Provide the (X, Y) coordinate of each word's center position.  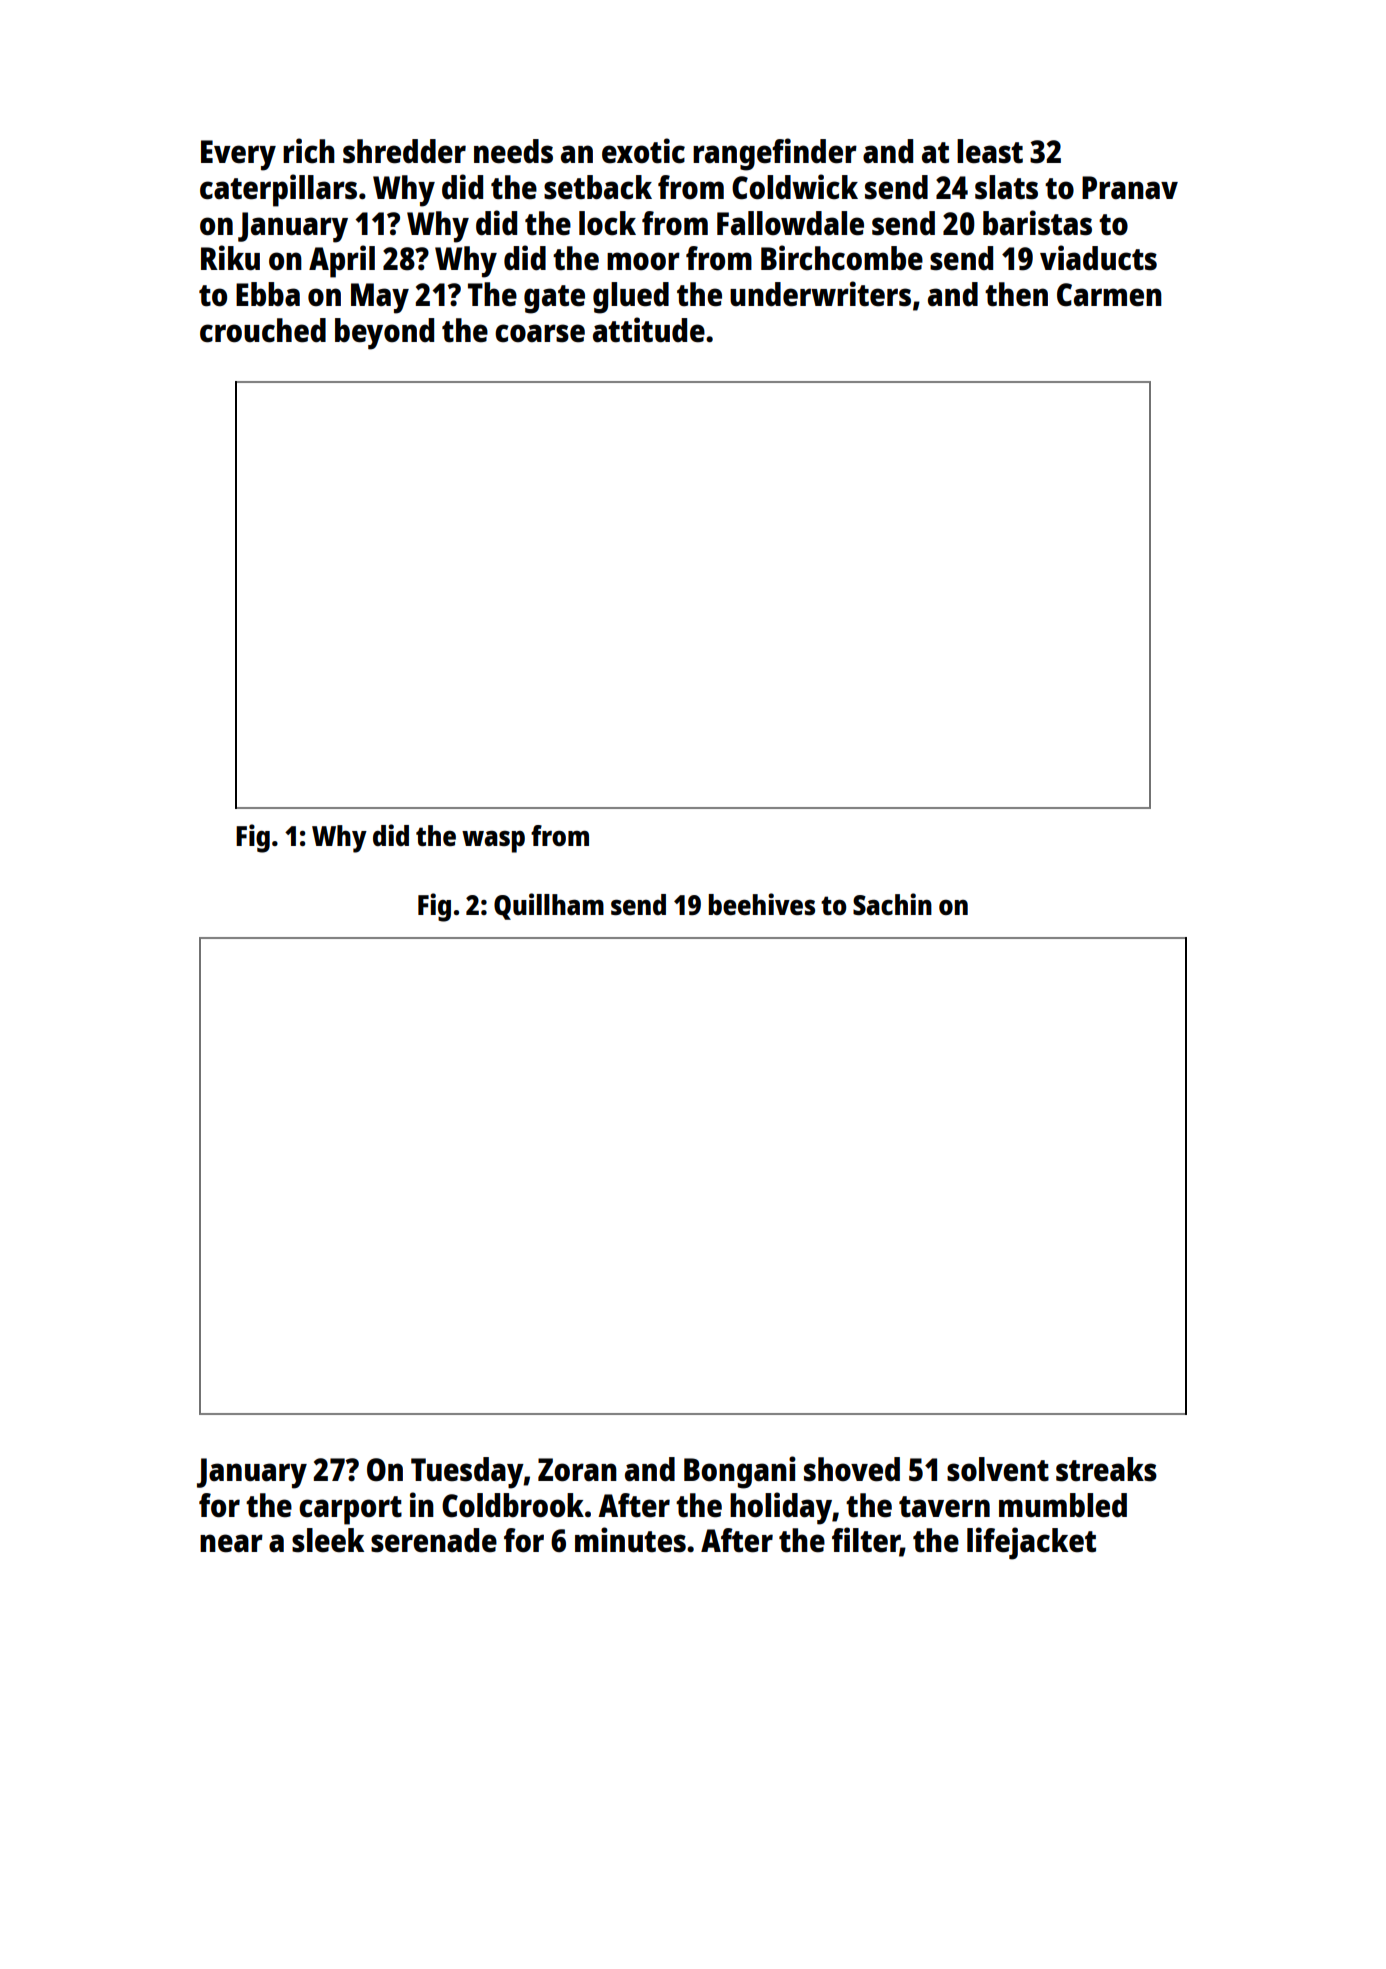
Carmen (1109, 295)
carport (350, 1510)
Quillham (549, 906)
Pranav (1130, 188)
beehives (762, 904)
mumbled (1063, 1505)
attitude (649, 330)
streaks (1106, 1469)
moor (643, 261)
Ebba (268, 294)
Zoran (577, 1470)
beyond (384, 334)
